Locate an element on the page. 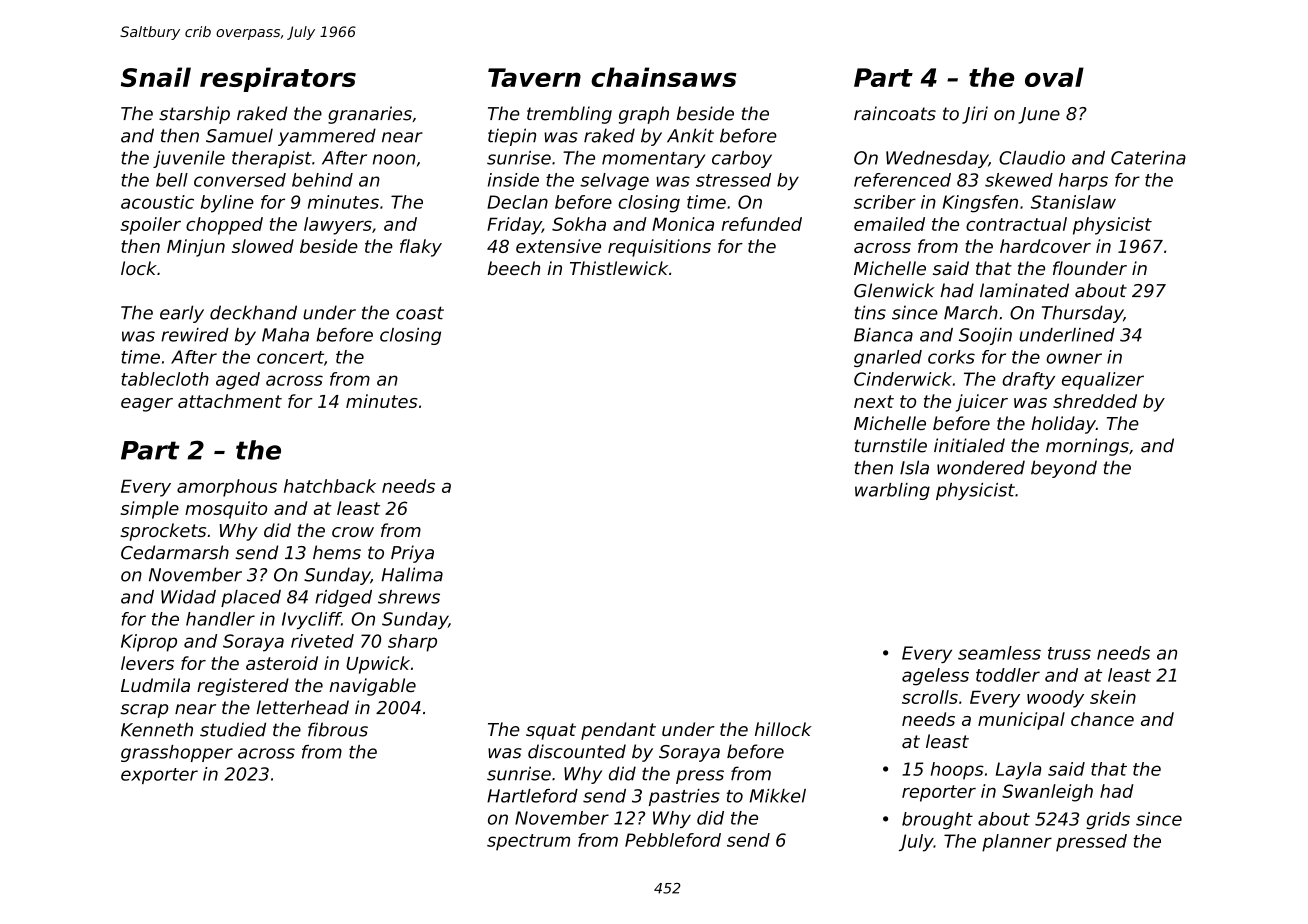 This document has height=924, width=1308. sharp is located at coordinates (412, 643).
